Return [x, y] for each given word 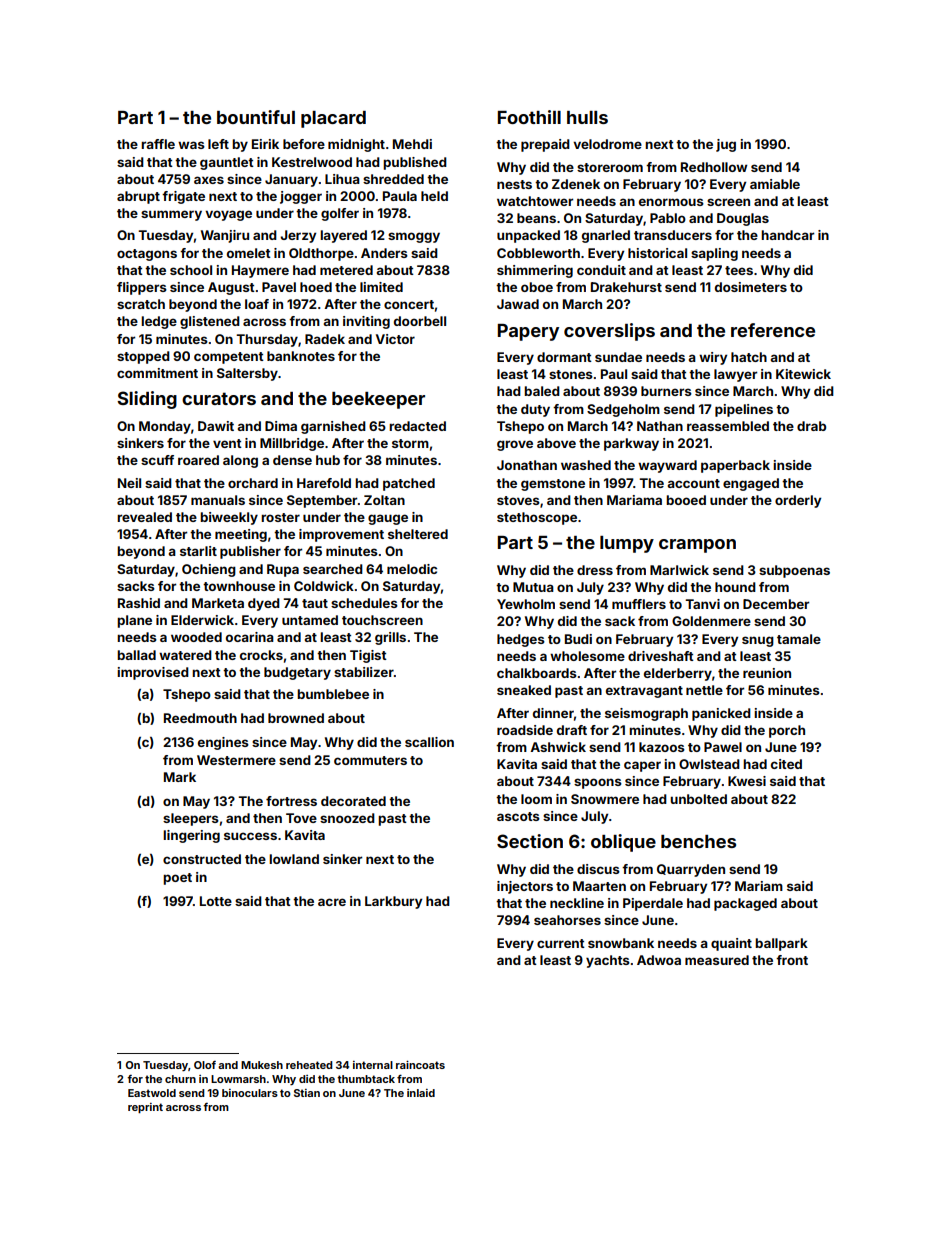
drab [811, 426]
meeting [241, 535]
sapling [714, 254]
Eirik [265, 144]
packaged [745, 904]
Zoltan [384, 500]
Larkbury [393, 902]
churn [180, 1079]
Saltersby [247, 374]
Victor [395, 339]
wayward [667, 466]
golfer [340, 214]
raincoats [420, 1065]
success [250, 836]
